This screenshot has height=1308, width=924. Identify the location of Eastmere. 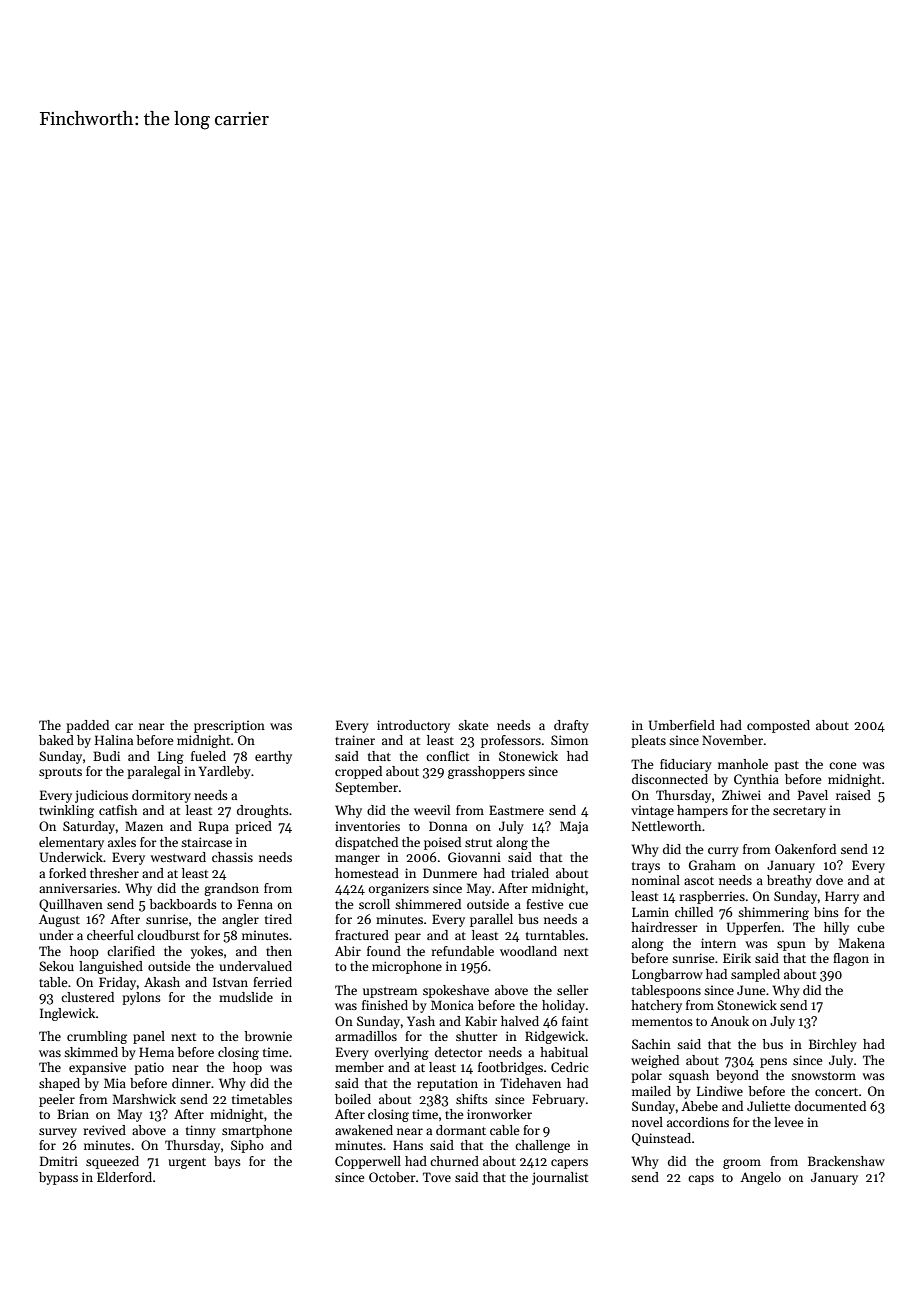
(516, 810).
